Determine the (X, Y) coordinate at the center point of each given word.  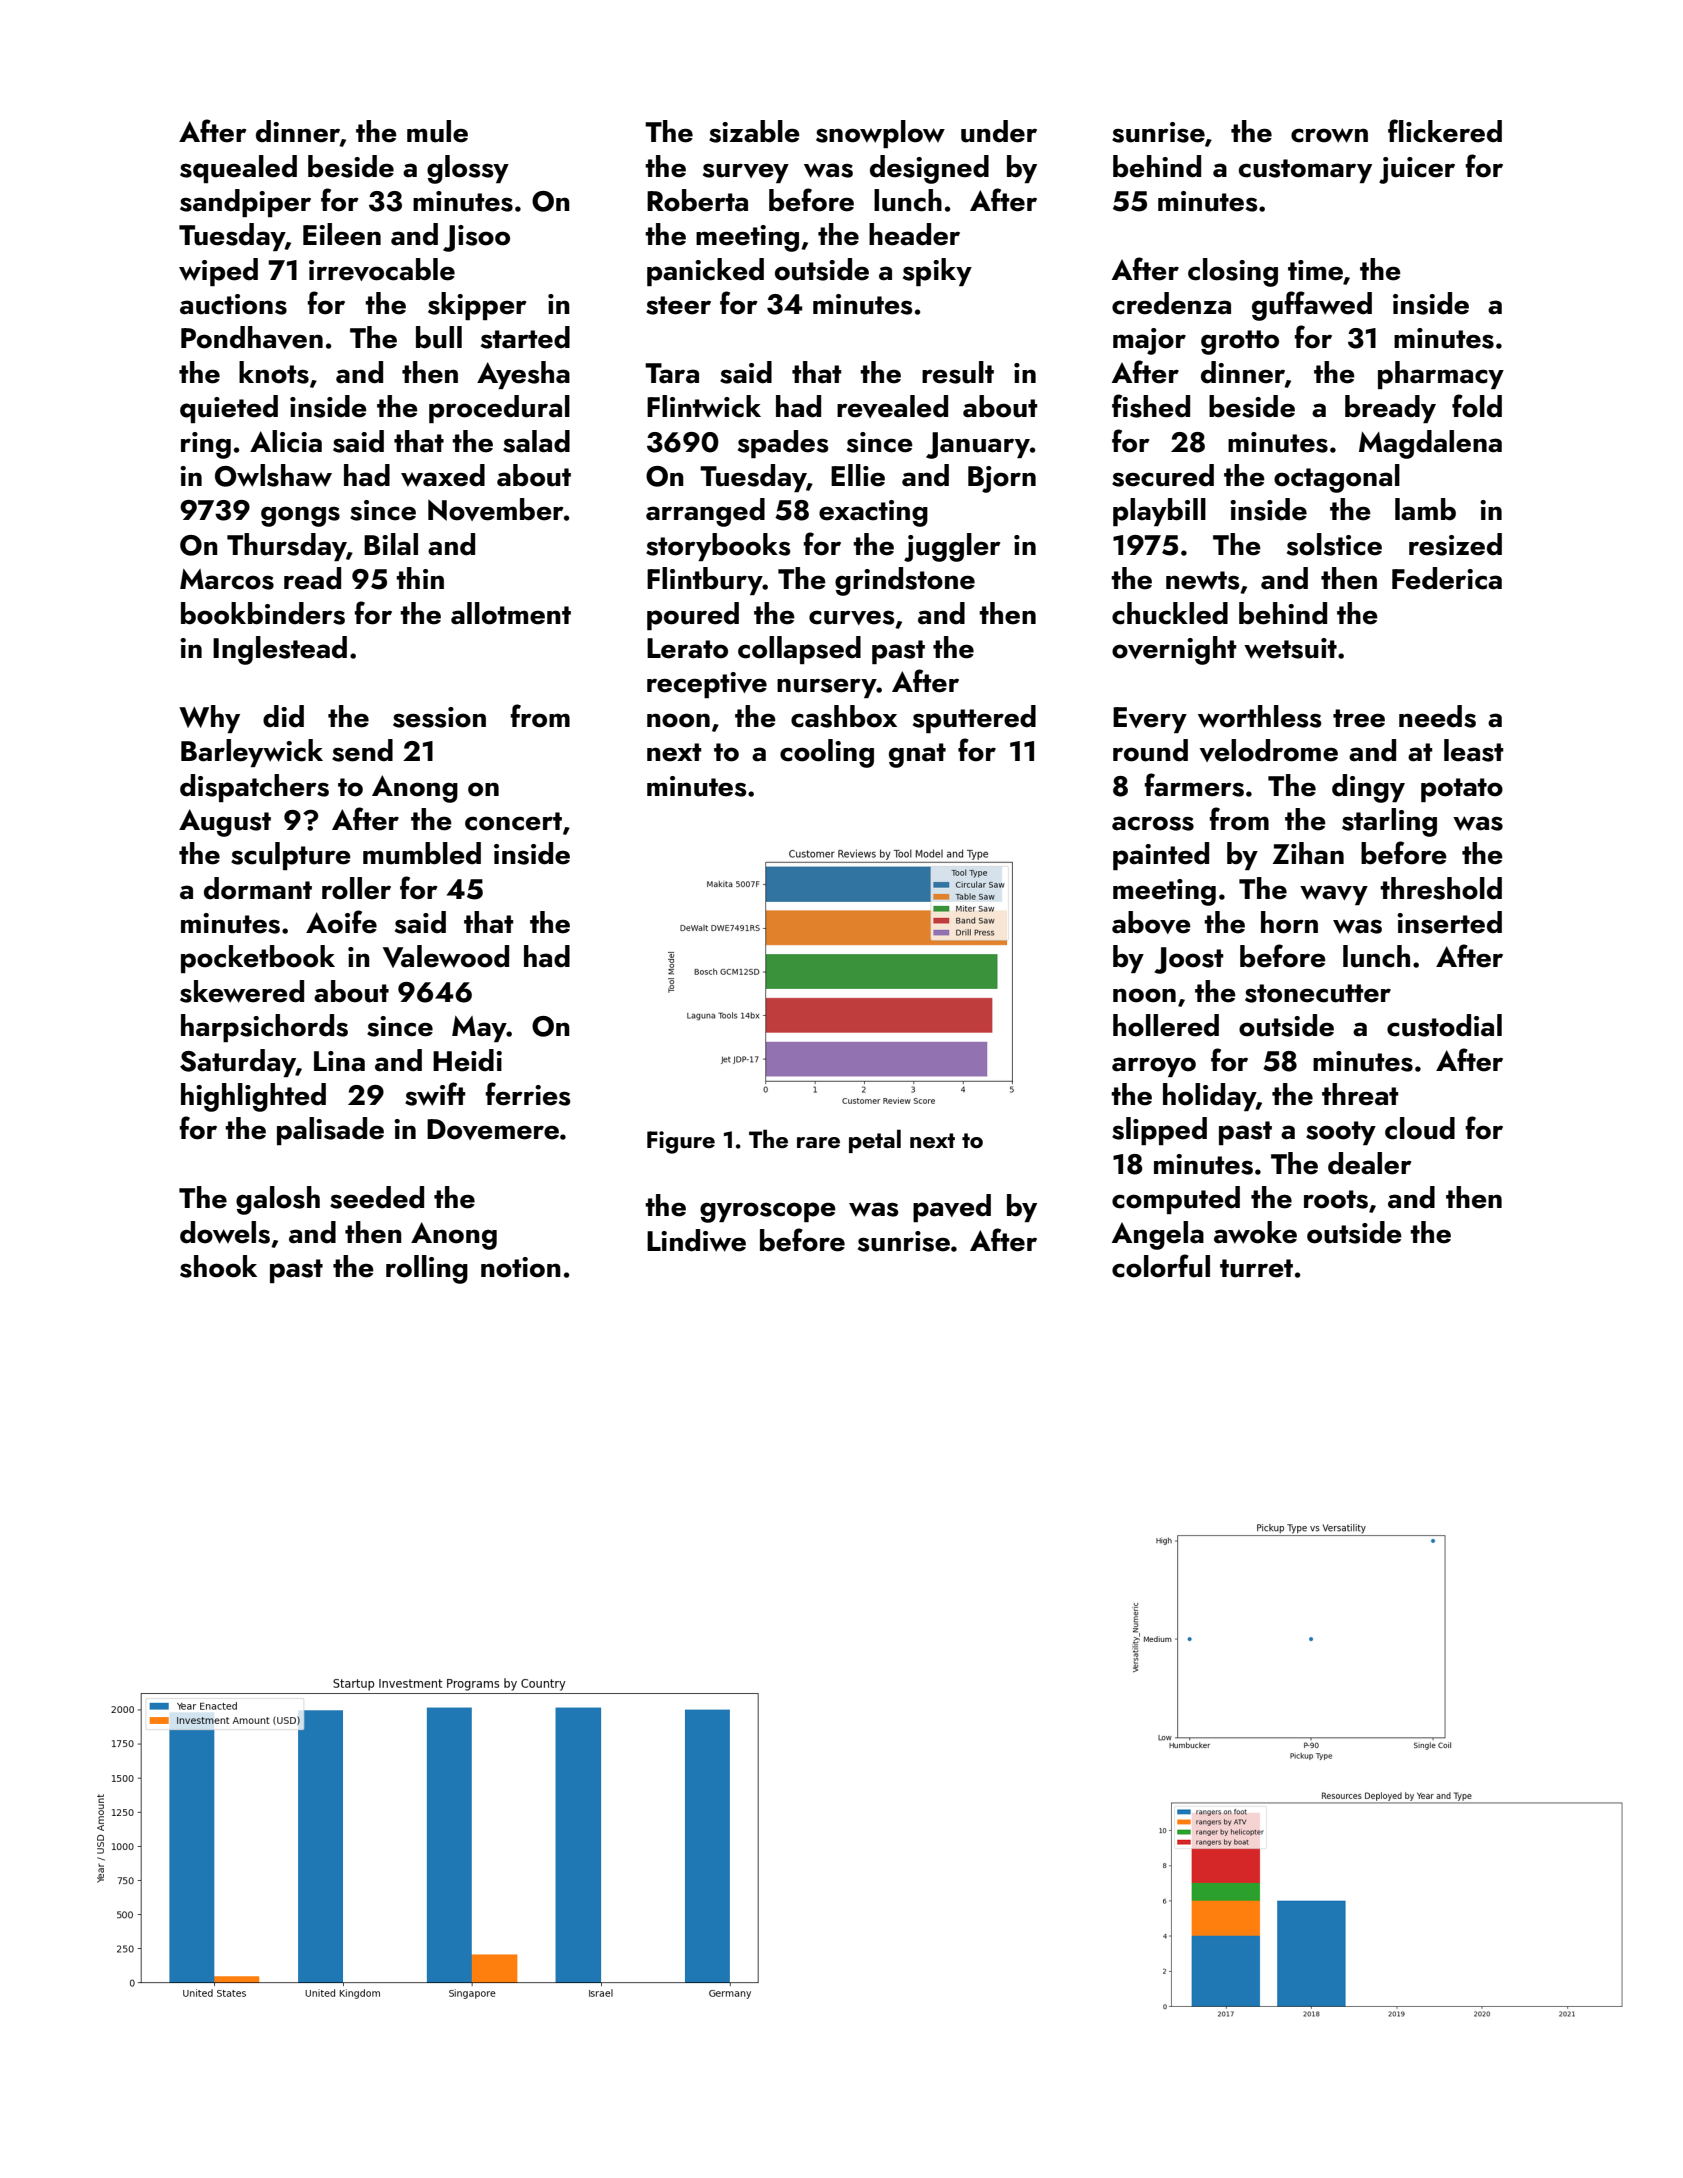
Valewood (446, 956)
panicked (705, 272)
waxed (443, 475)
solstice (1334, 544)
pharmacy (1441, 375)
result (958, 372)
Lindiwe (696, 1240)
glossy (468, 169)
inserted (1449, 922)
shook (218, 1266)
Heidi (467, 1060)
